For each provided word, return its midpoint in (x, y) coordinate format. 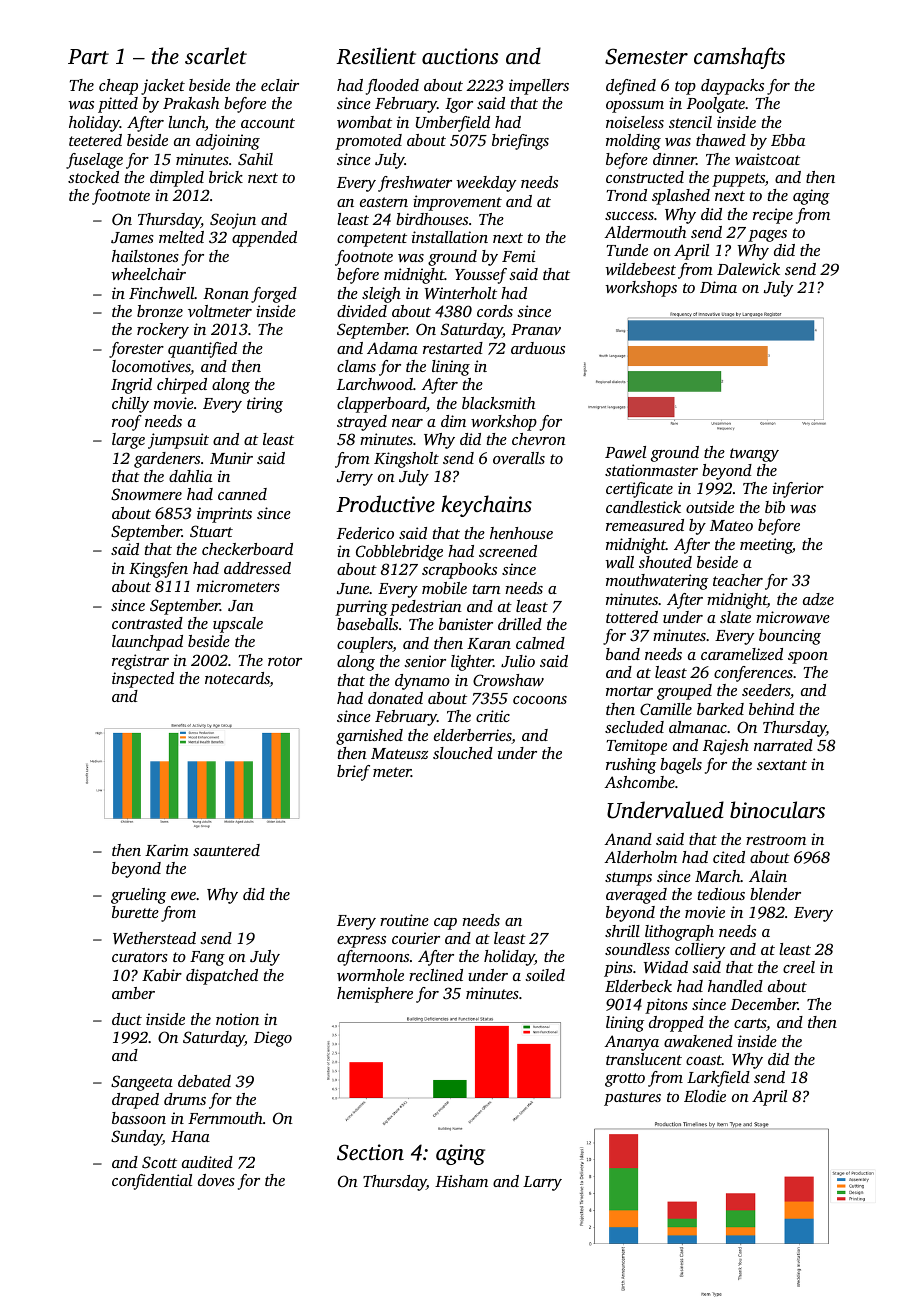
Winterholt (461, 293)
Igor (459, 105)
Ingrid (131, 386)
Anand (628, 839)
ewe (183, 896)
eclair (280, 85)
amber (133, 993)
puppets (738, 180)
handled (735, 986)
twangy (754, 455)
